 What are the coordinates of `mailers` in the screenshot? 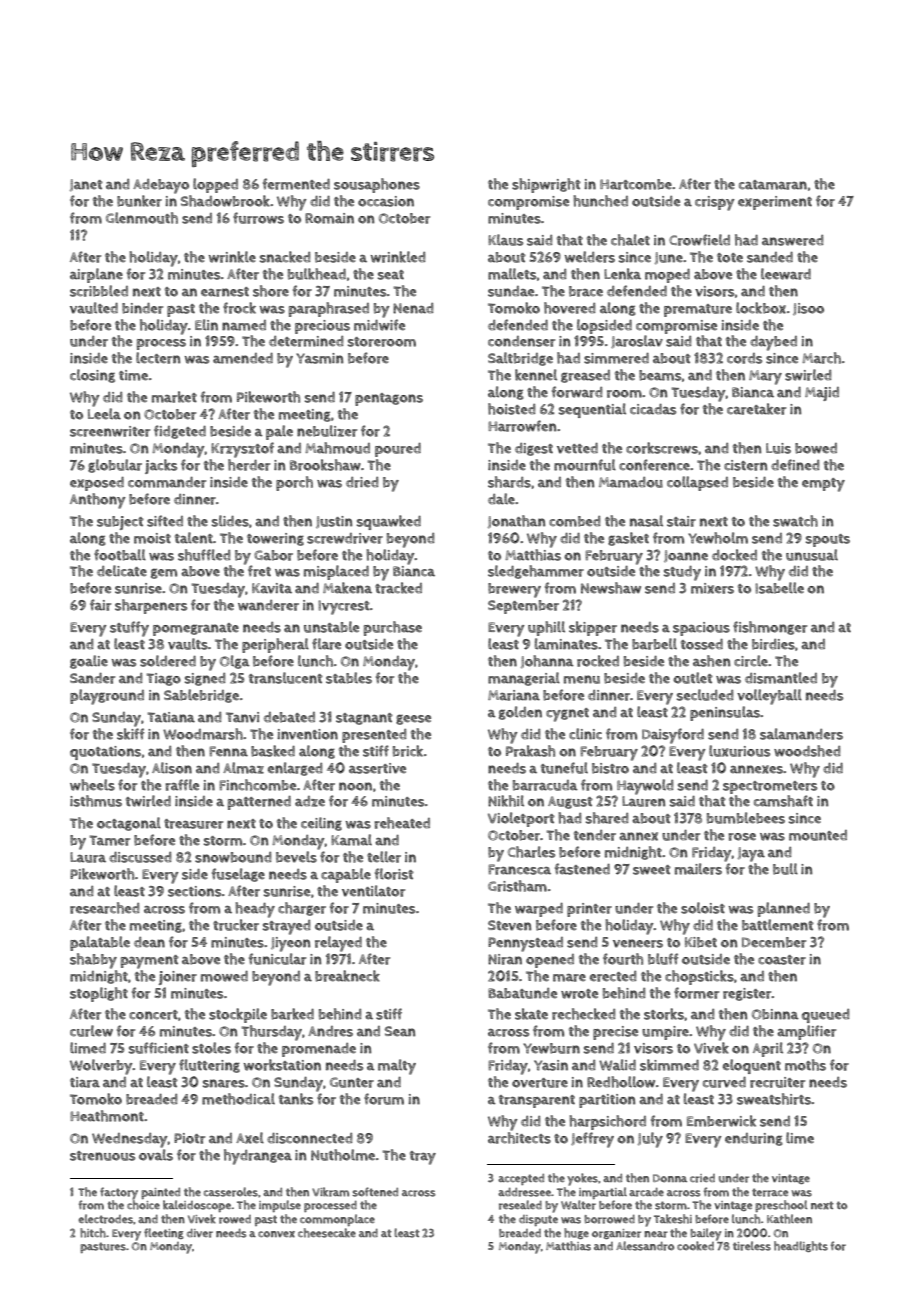 It's located at (698, 869).
